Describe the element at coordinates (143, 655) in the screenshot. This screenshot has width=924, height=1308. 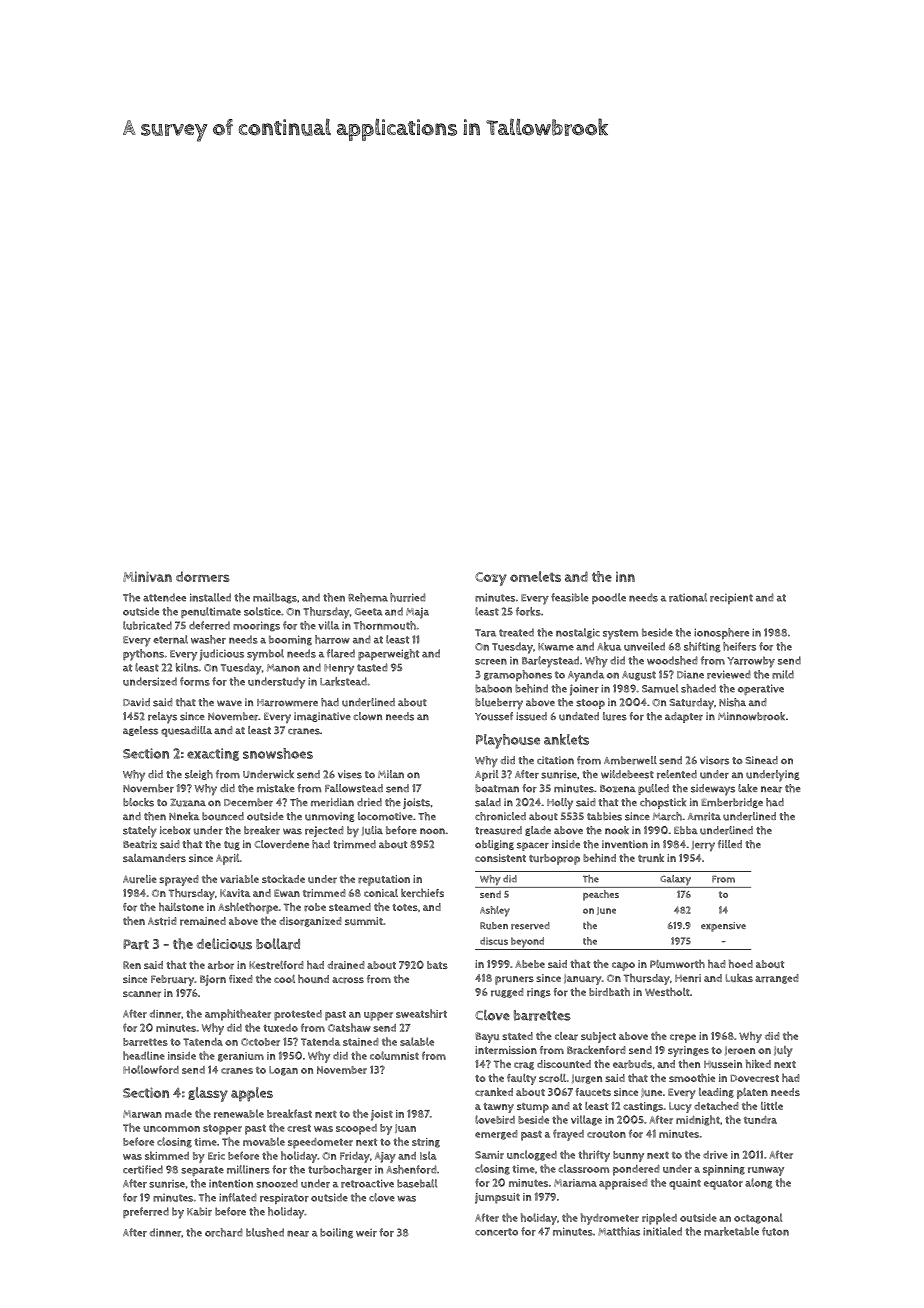
I see `pythons` at that location.
